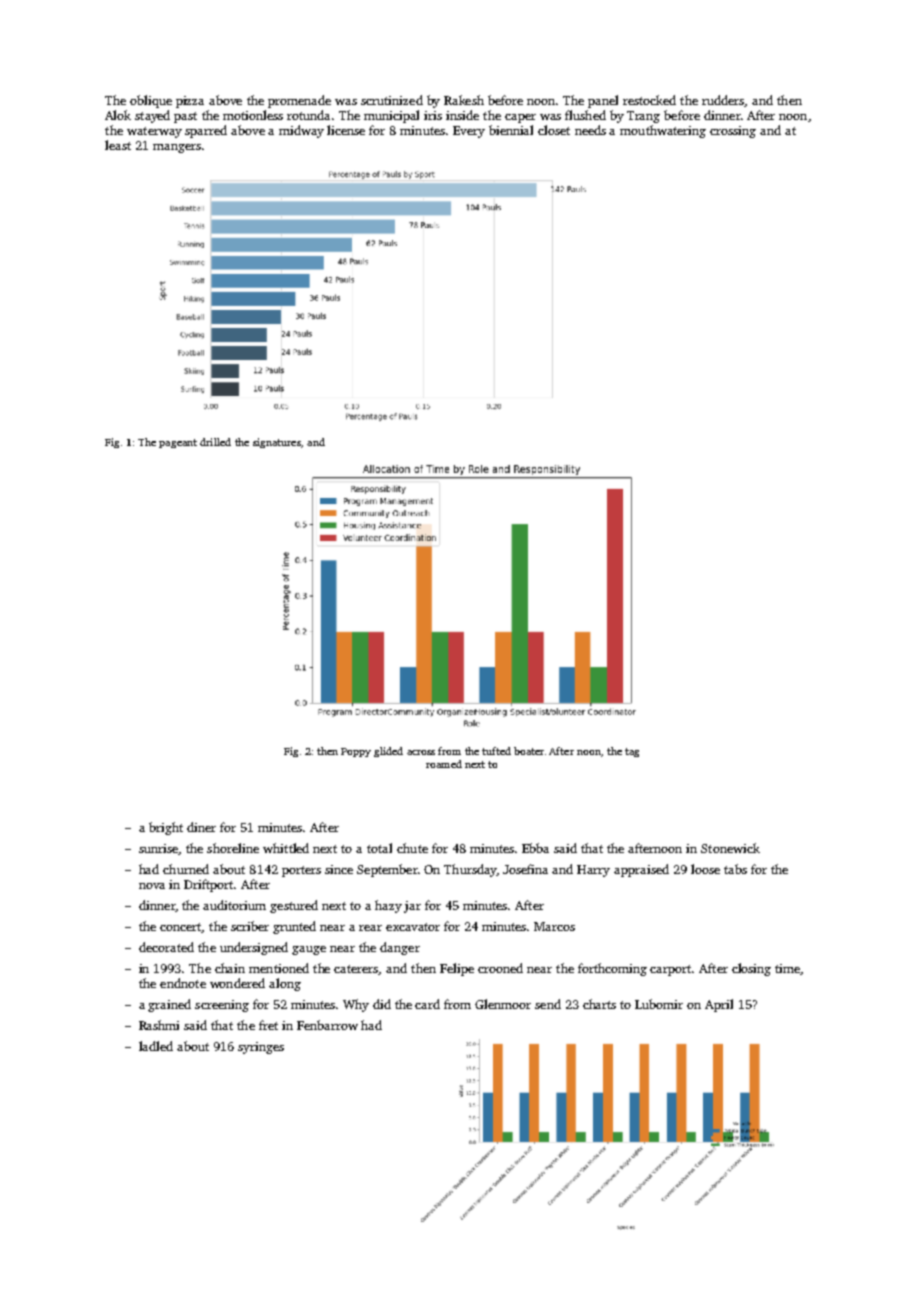 The image size is (924, 1308). Describe the element at coordinates (178, 443) in the document. I see `pageant` at that location.
